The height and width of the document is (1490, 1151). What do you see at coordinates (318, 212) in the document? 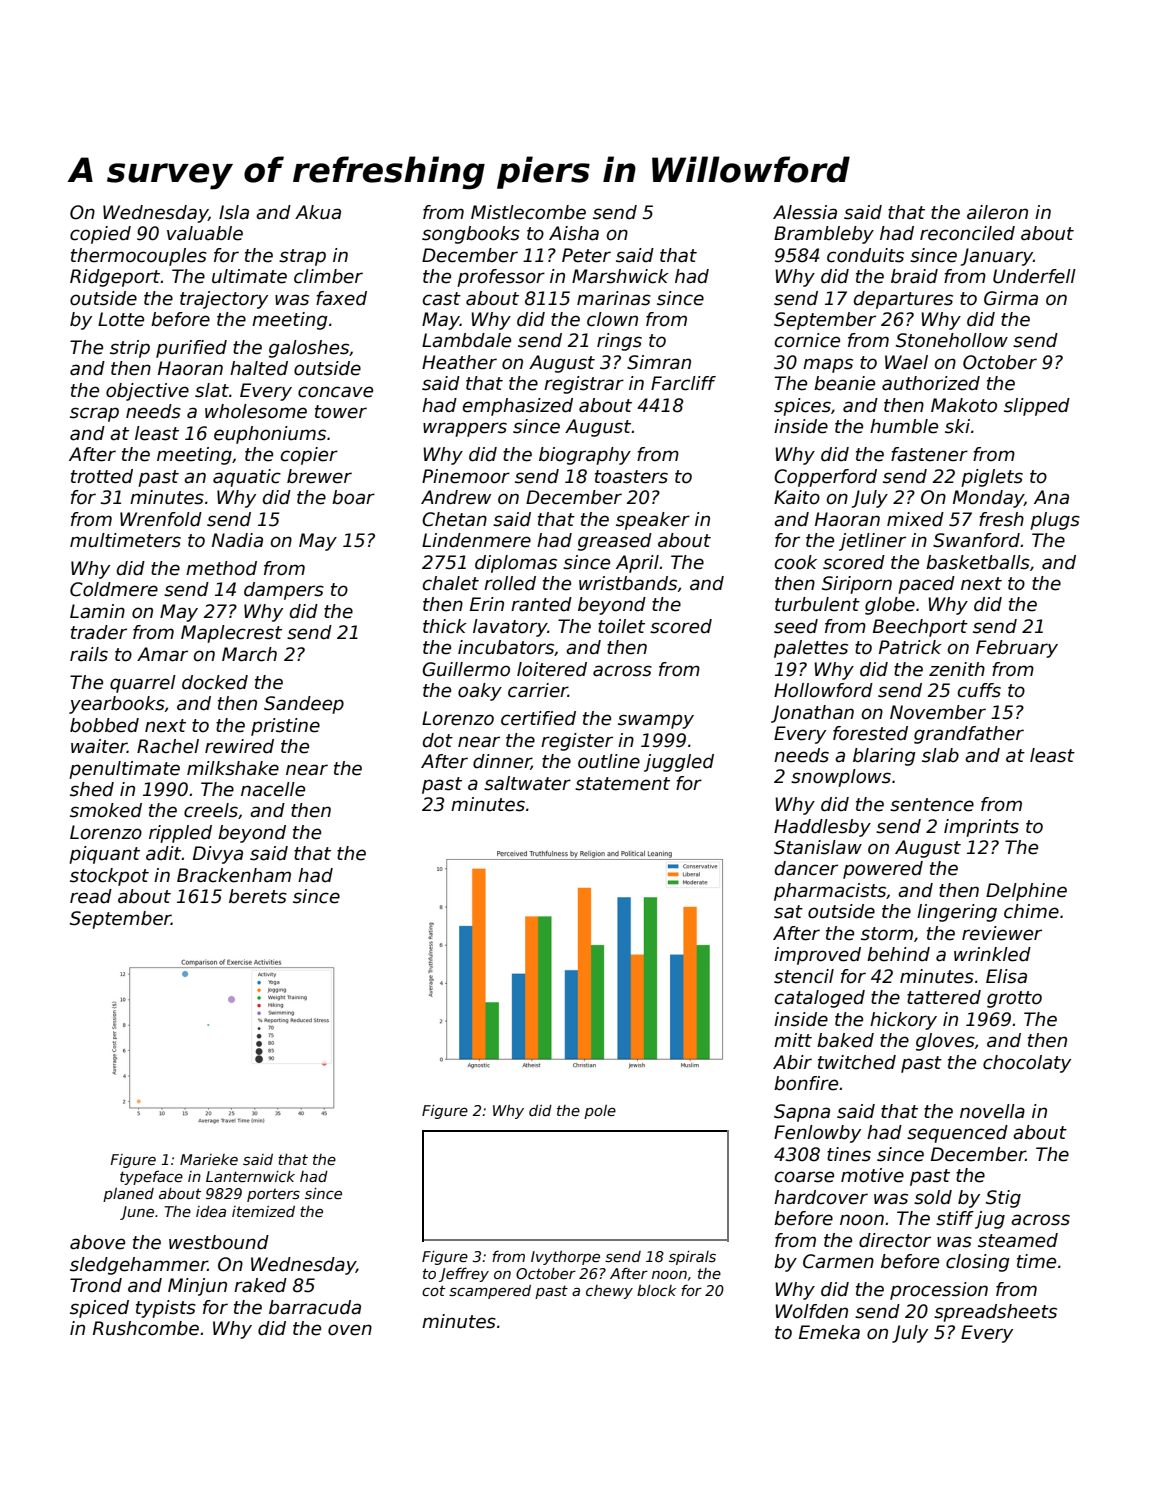
I see `Akua` at bounding box center [318, 212].
